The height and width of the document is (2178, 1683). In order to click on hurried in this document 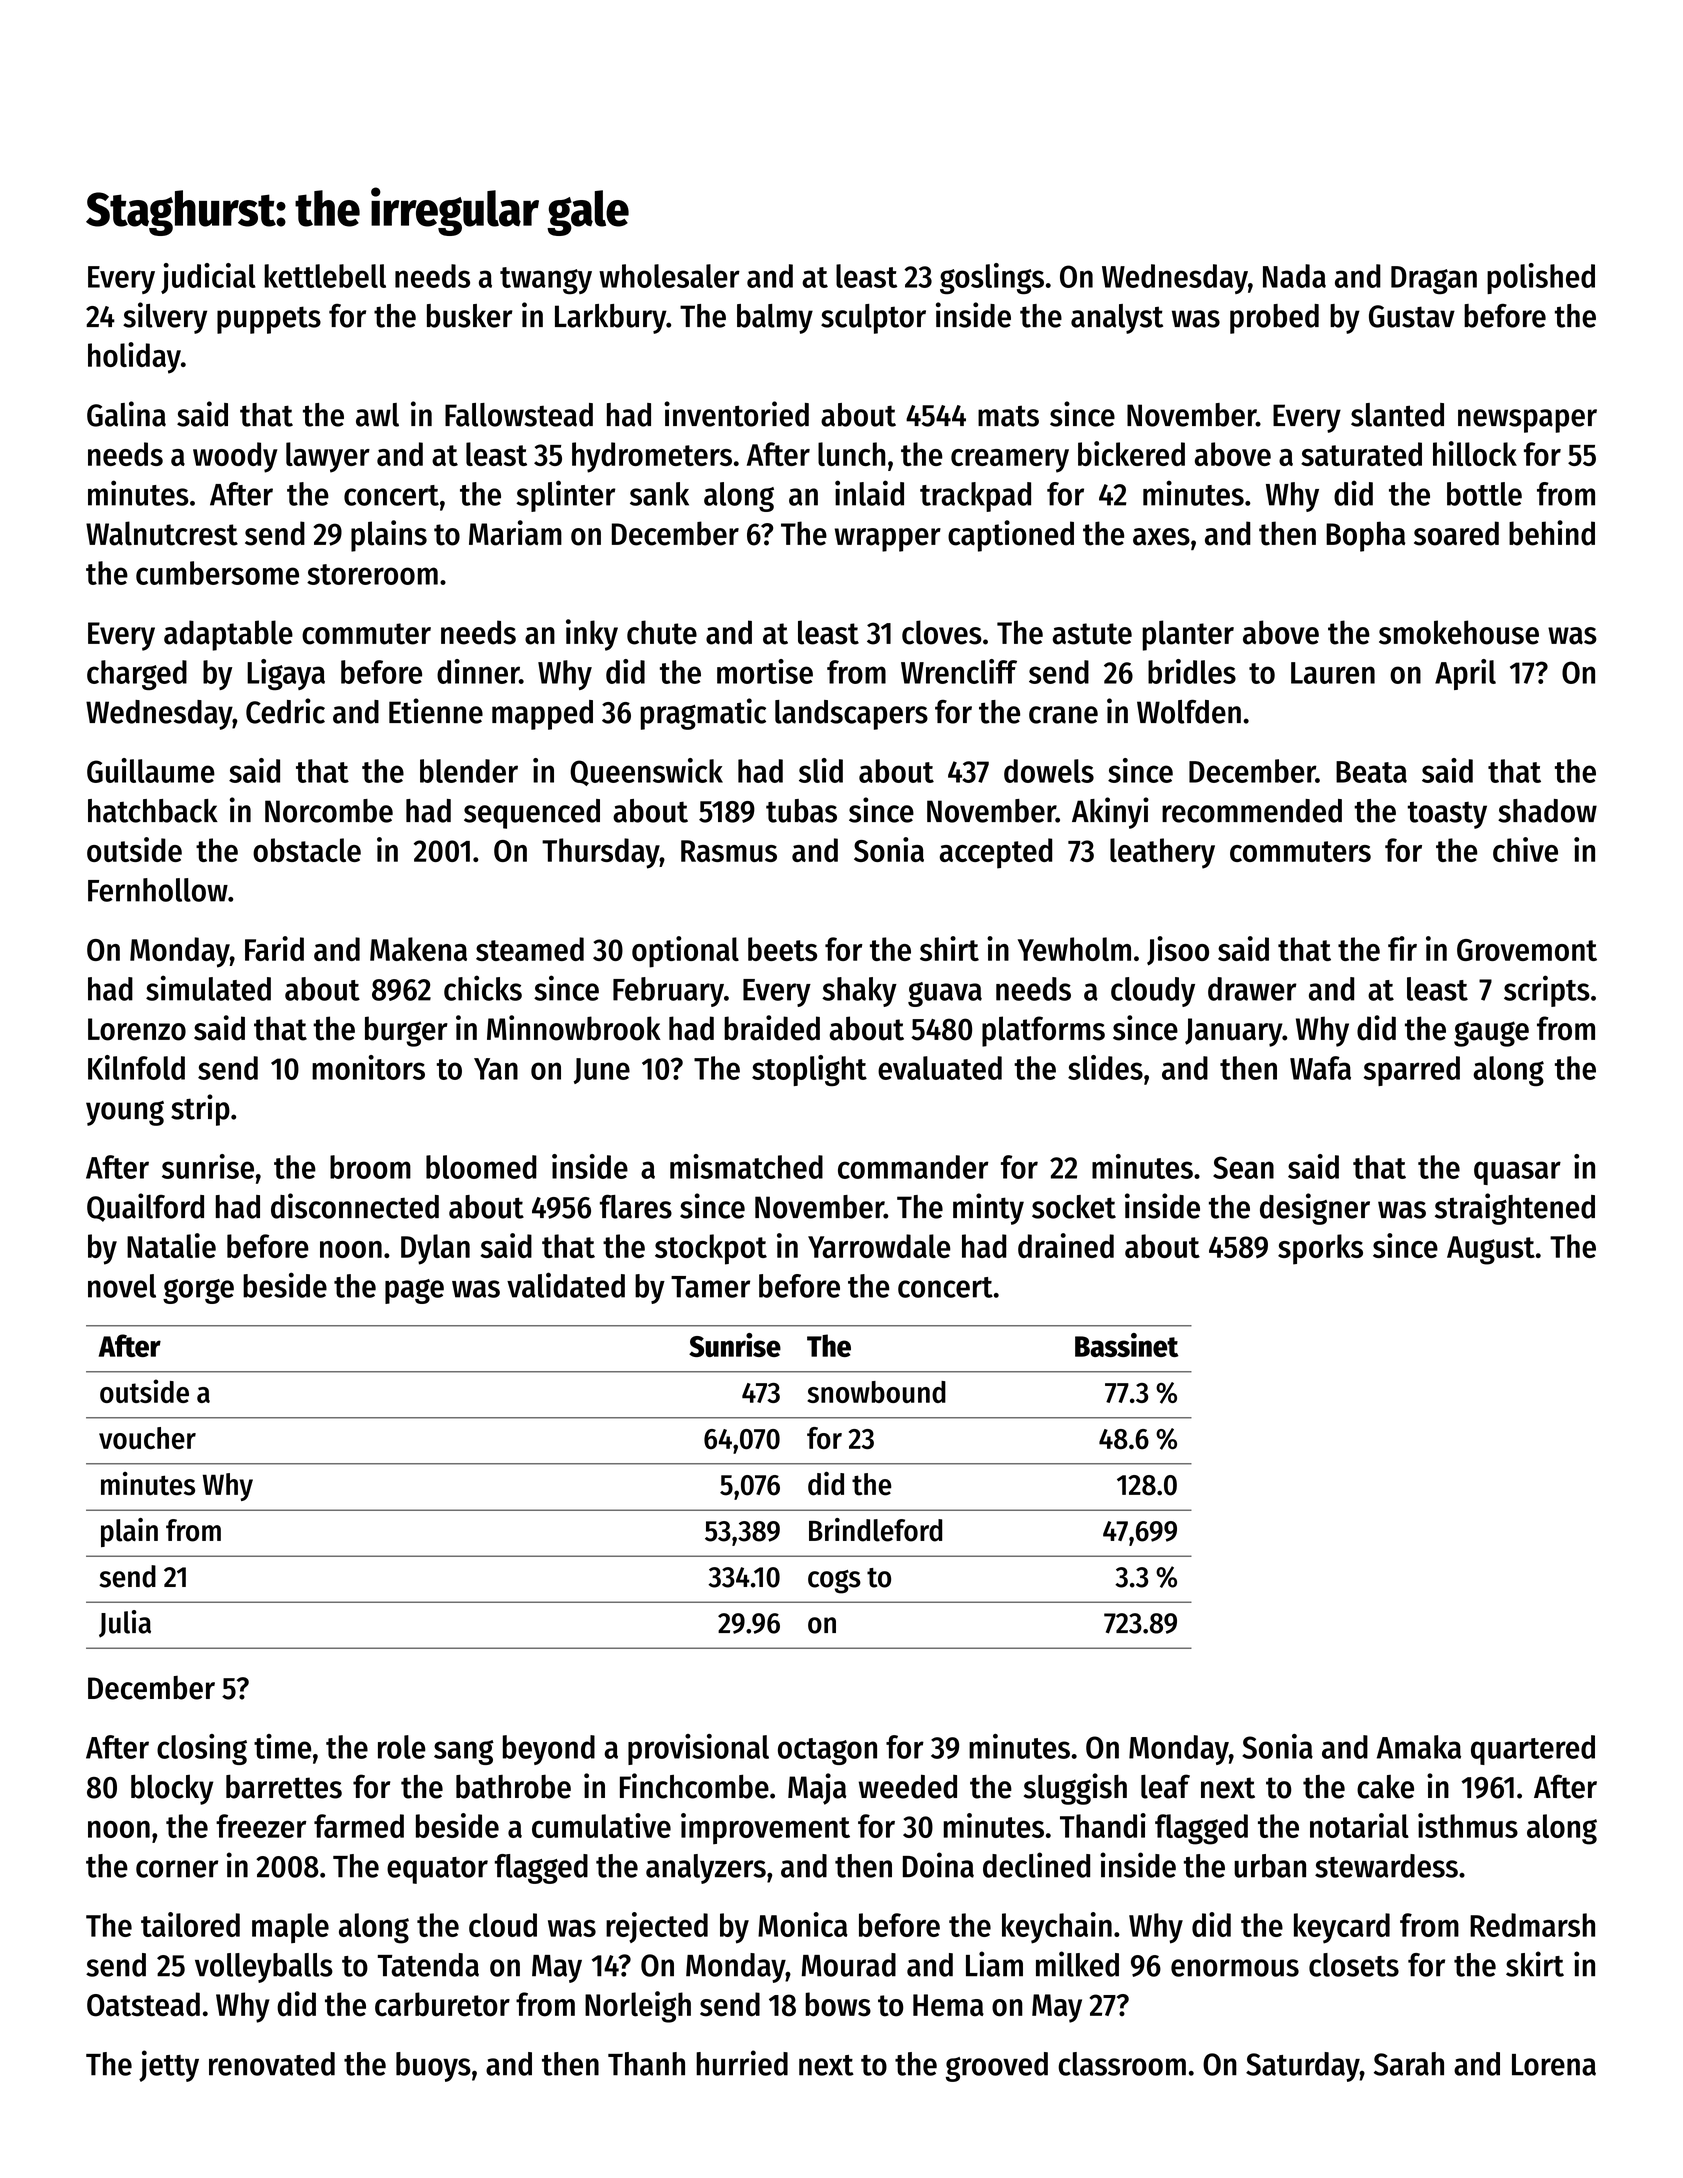, I will do `click(742, 2063)`.
